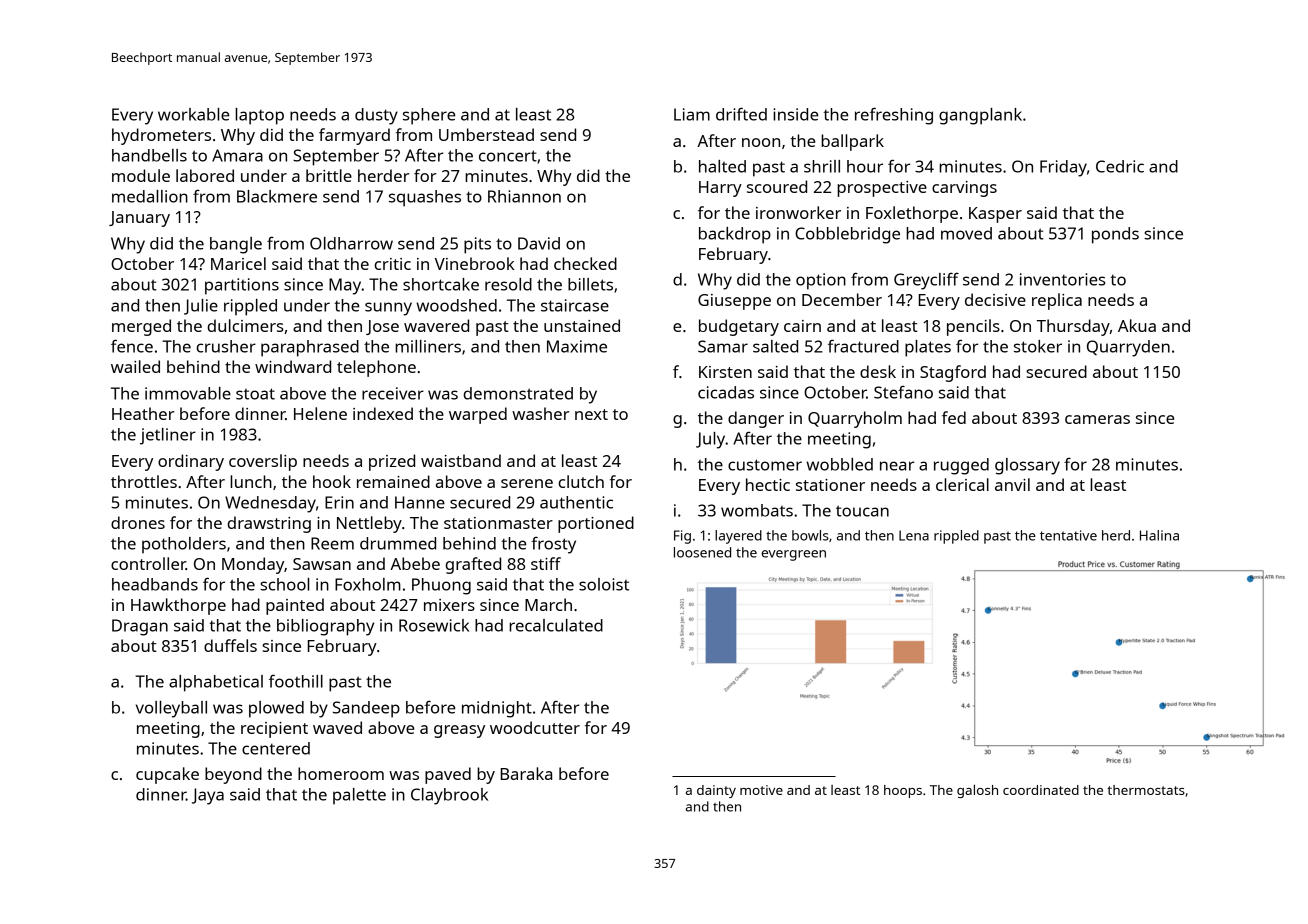  What do you see at coordinates (903, 791) in the screenshot?
I see `hoops` at bounding box center [903, 791].
